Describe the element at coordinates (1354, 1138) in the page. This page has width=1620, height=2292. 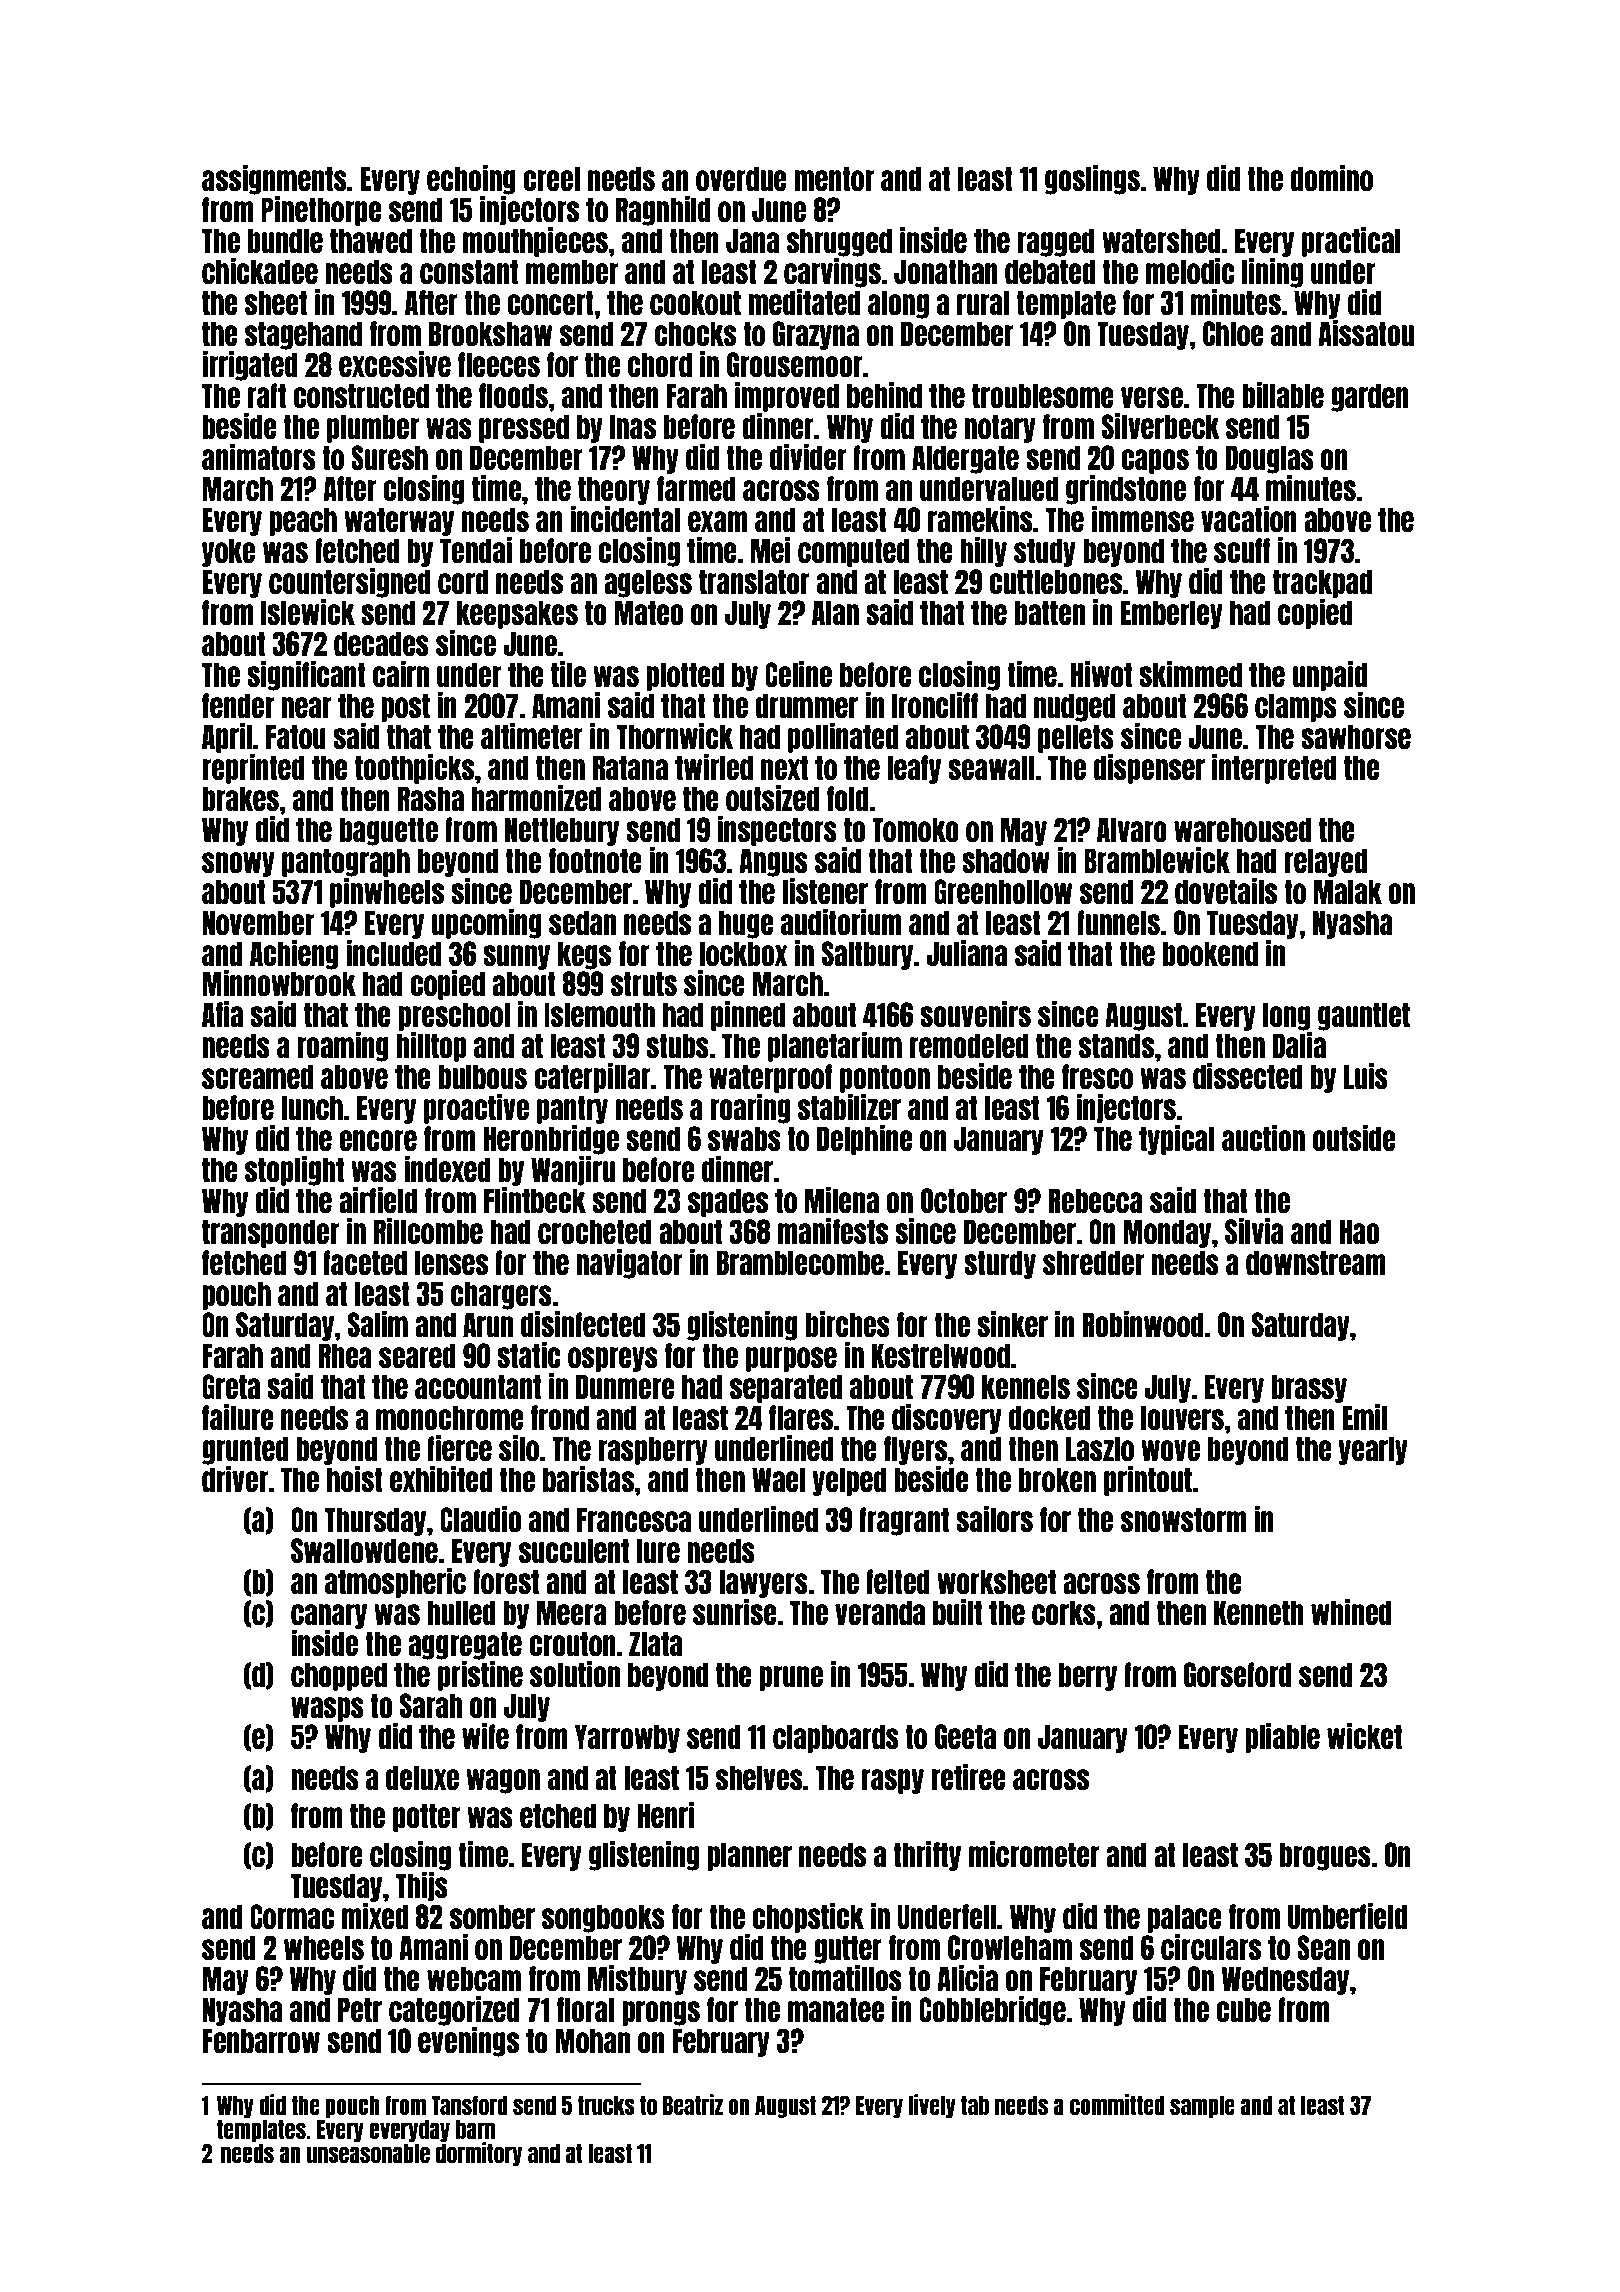
I see `outside` at that location.
